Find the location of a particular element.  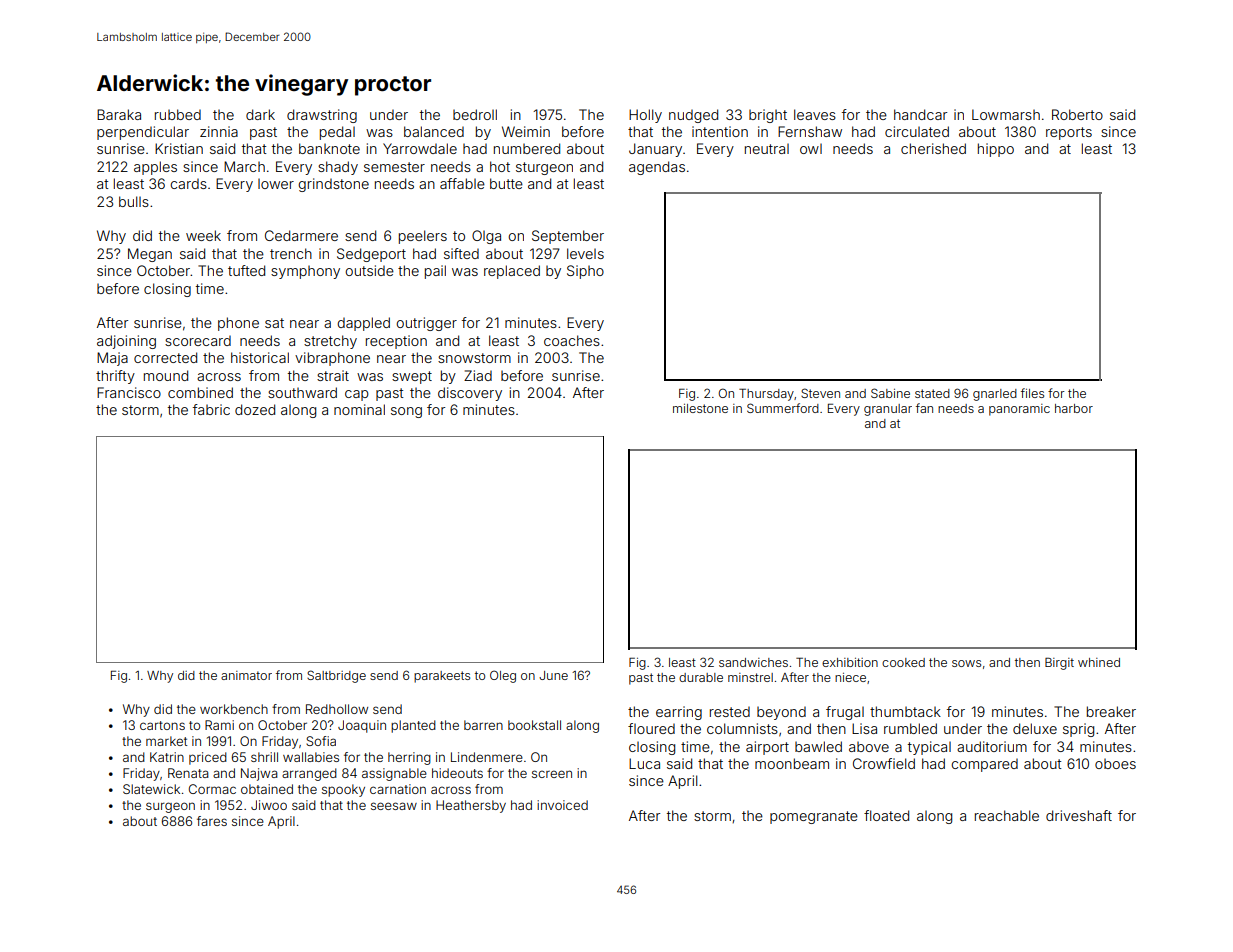

Lindenmere is located at coordinates (487, 757).
